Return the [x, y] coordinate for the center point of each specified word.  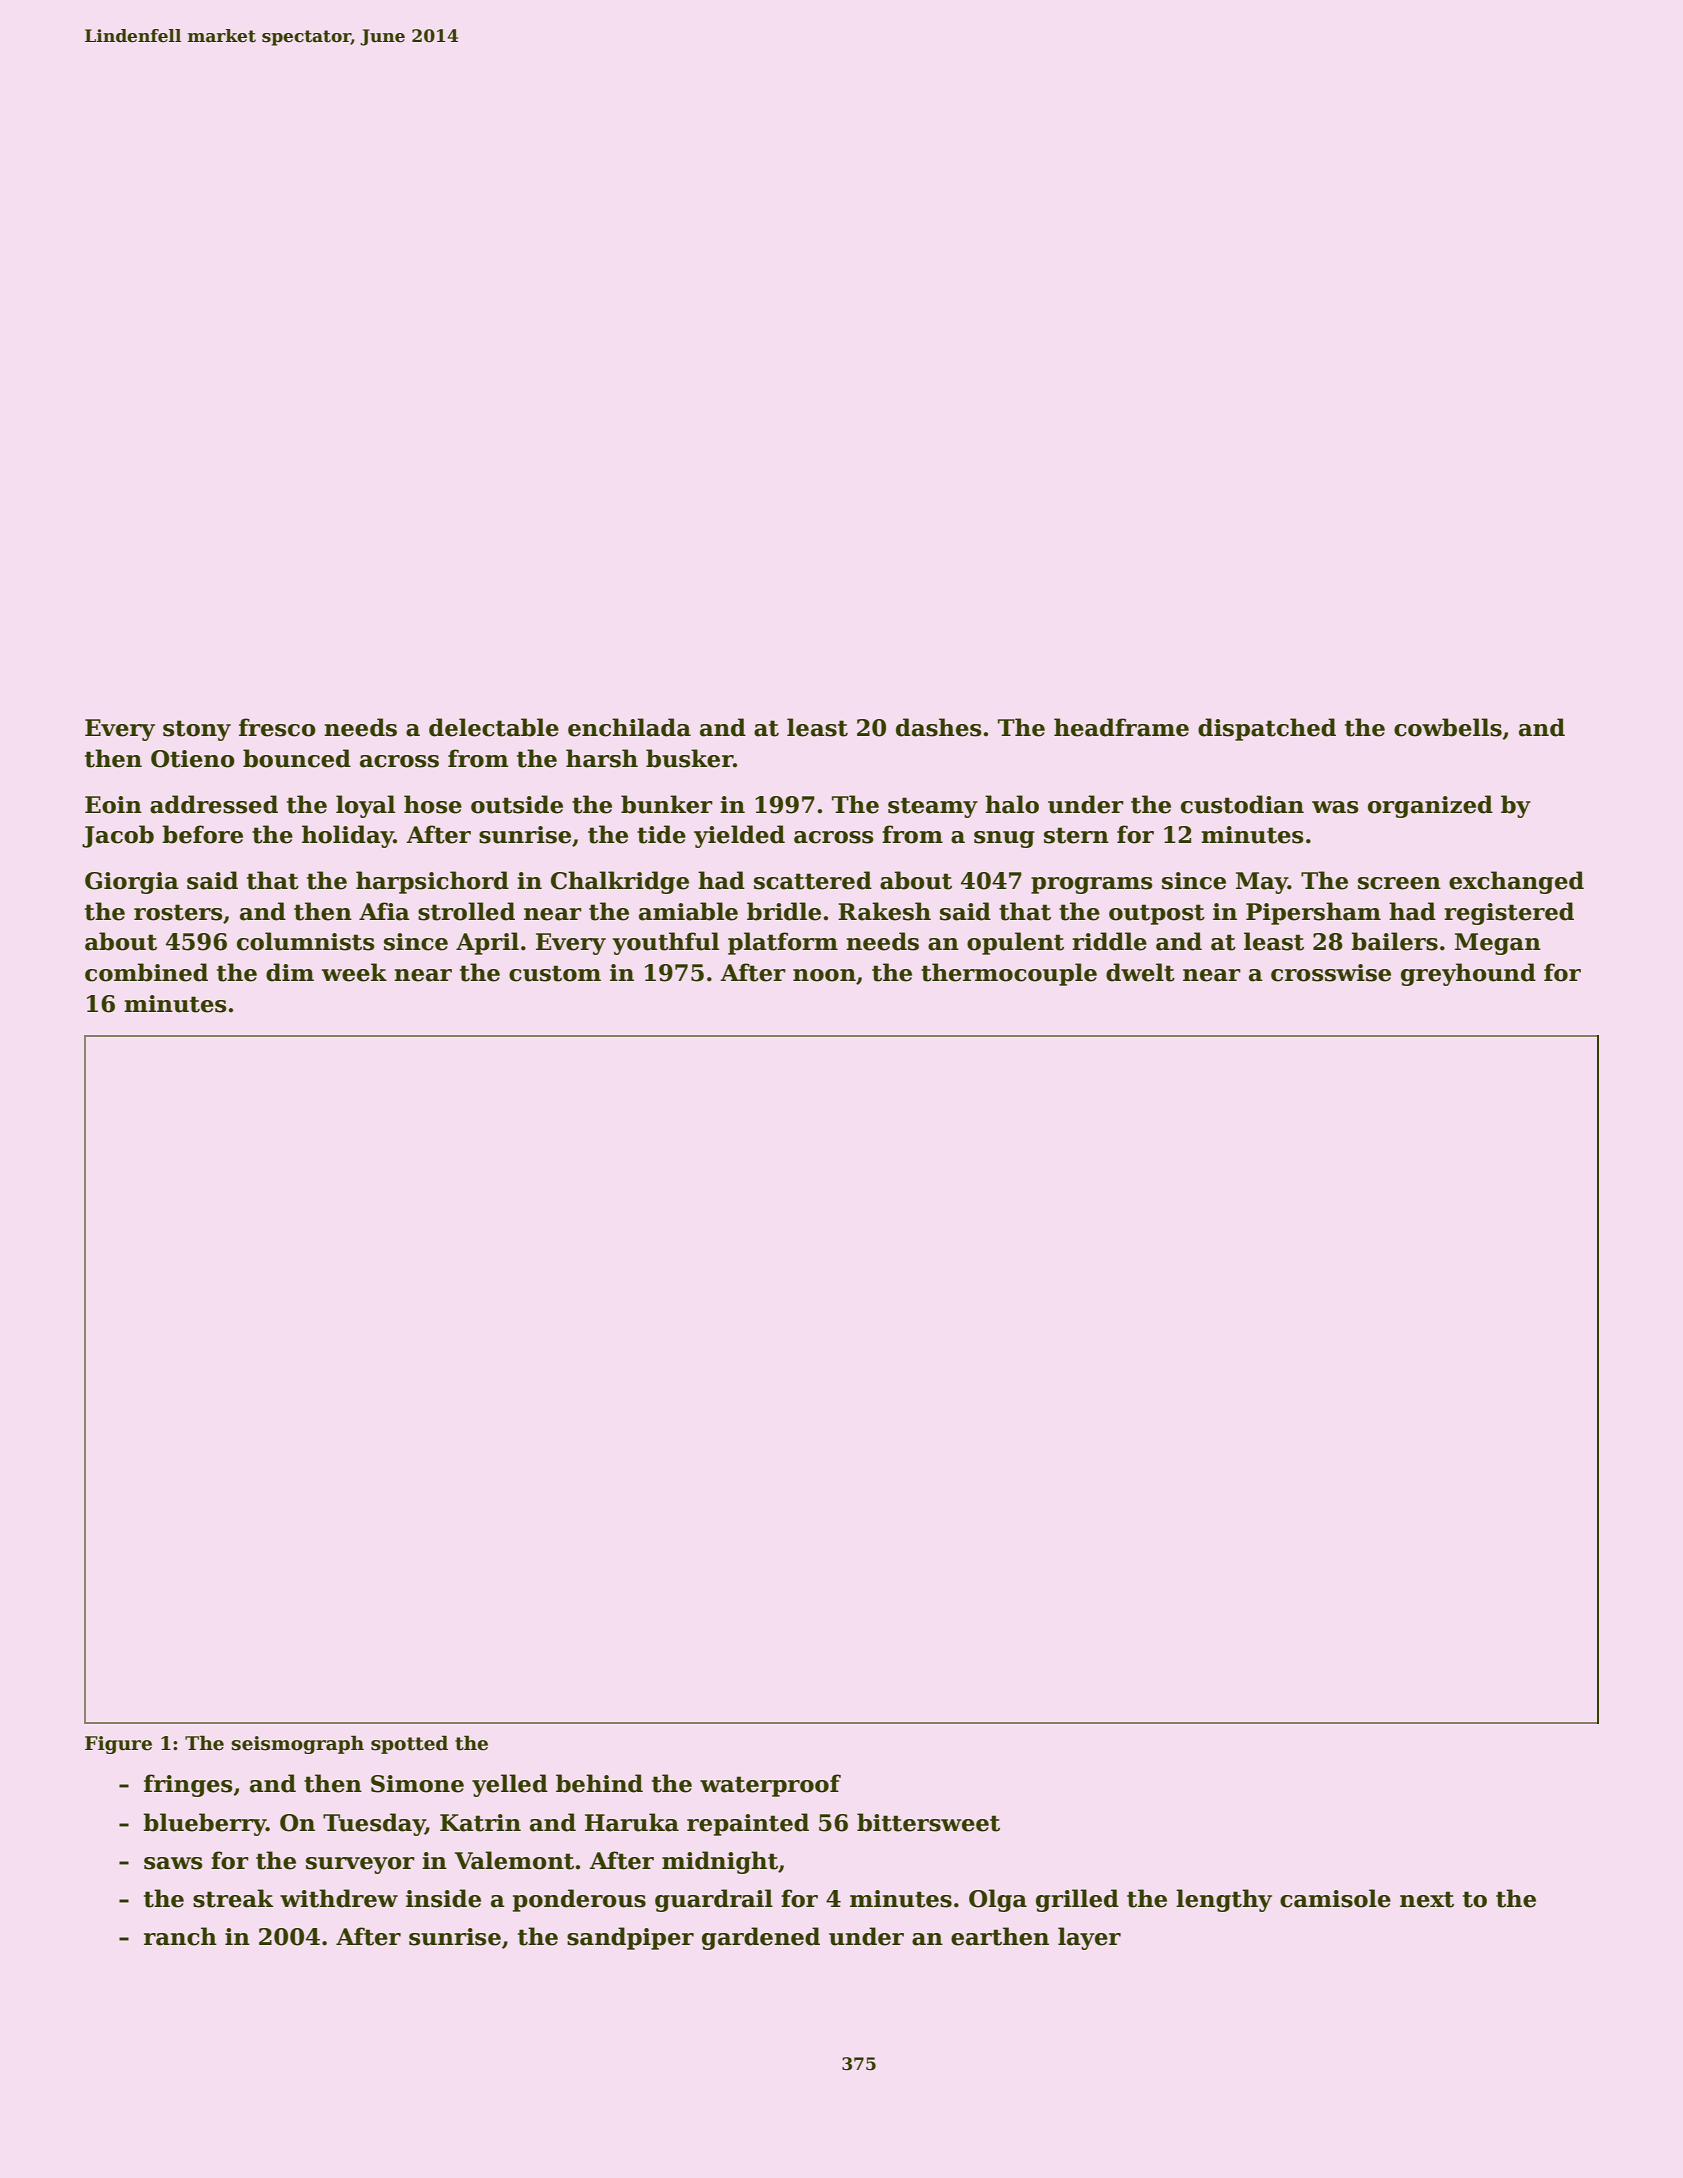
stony [197, 730]
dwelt [1140, 972]
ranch [180, 1936]
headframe [1121, 727]
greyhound [1468, 974]
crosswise [1331, 973]
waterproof [770, 1785]
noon [824, 975]
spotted [409, 1744]
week [354, 972]
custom [555, 973]
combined [146, 972]
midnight [720, 1862]
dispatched [1267, 729]
